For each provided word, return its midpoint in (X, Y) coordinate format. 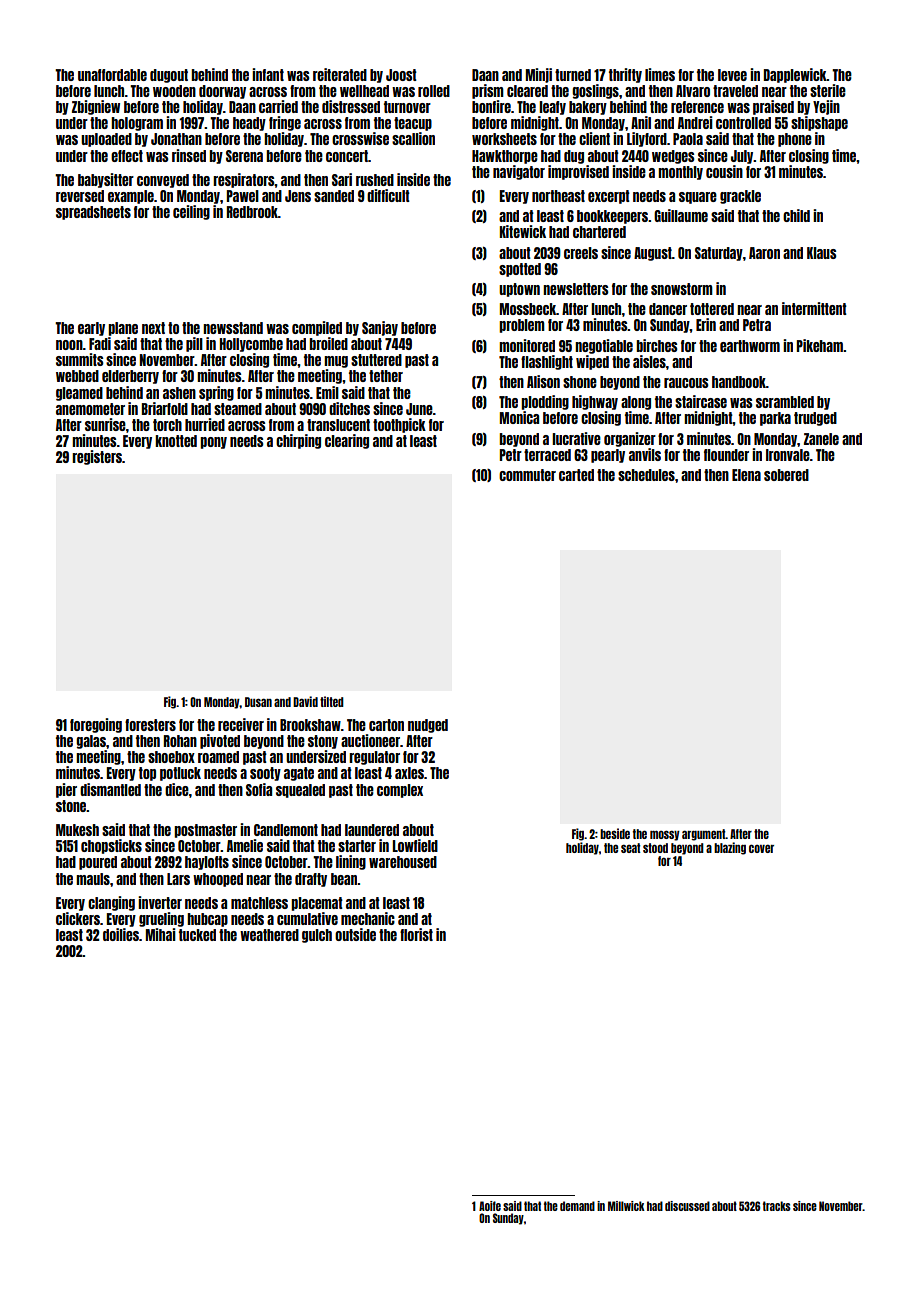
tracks (777, 1206)
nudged (428, 726)
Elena (746, 475)
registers (97, 457)
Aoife (490, 1206)
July (742, 157)
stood (655, 848)
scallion (413, 138)
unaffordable (112, 75)
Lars (178, 879)
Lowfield (415, 845)
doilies (121, 934)
